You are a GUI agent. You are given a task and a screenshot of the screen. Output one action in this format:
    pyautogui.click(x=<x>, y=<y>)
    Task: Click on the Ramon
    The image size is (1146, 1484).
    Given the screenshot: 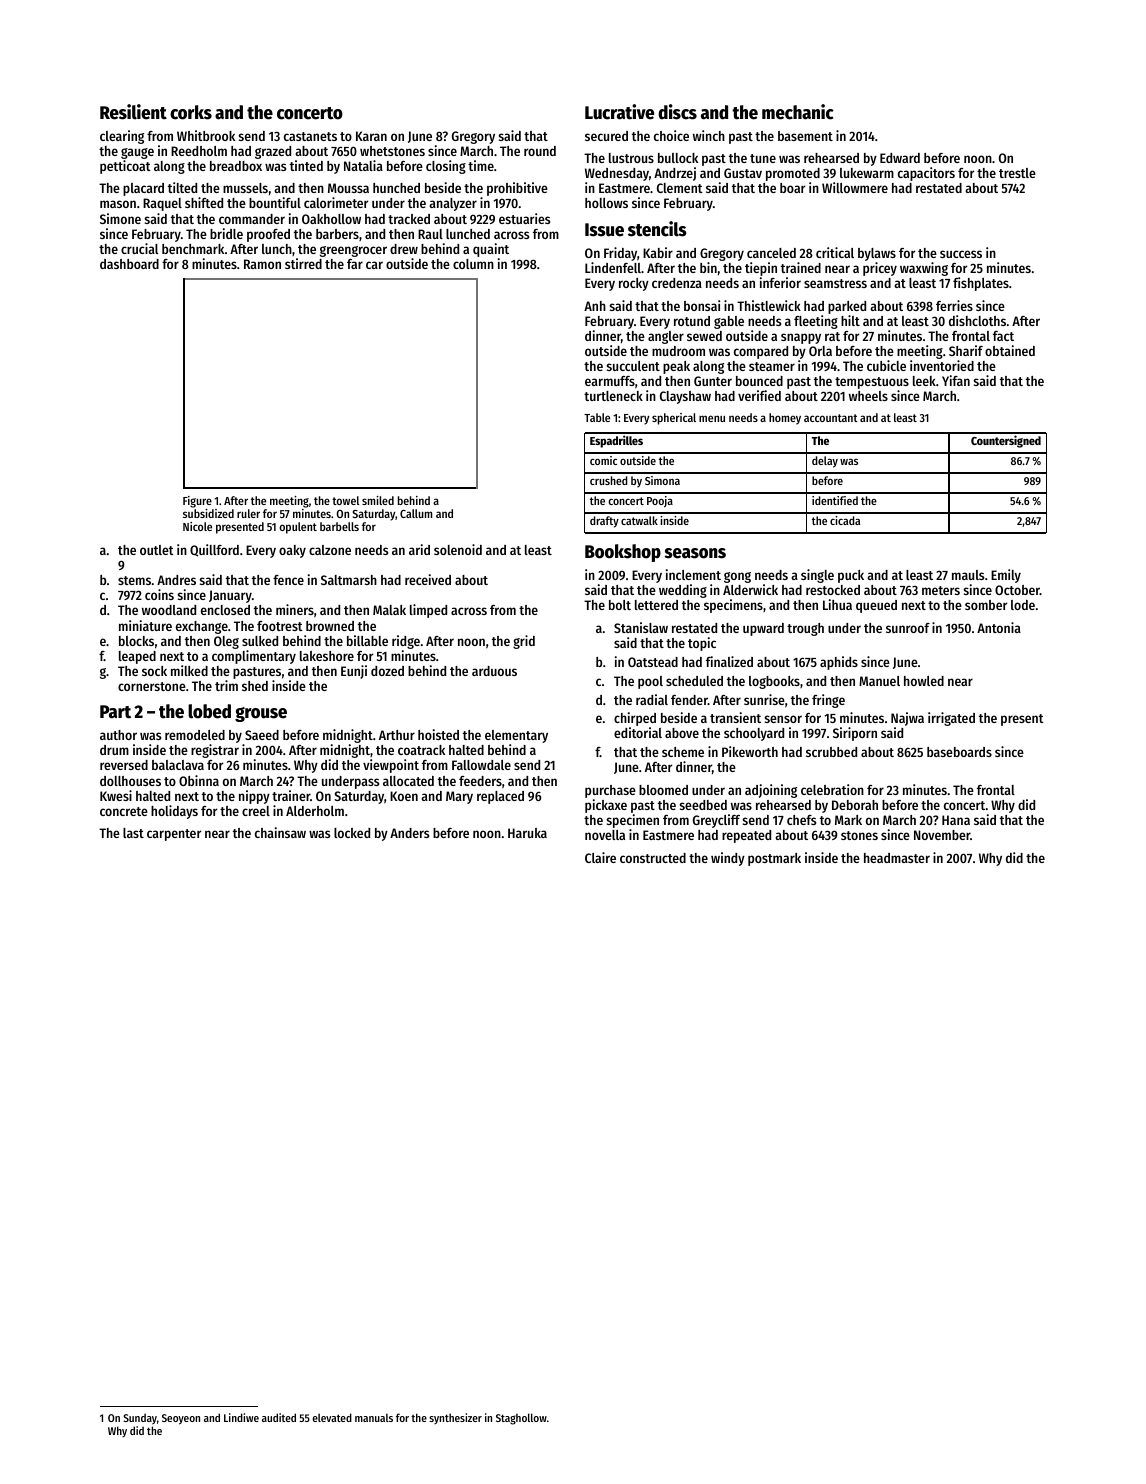 What is the action you would take?
    pyautogui.click(x=262, y=264)
